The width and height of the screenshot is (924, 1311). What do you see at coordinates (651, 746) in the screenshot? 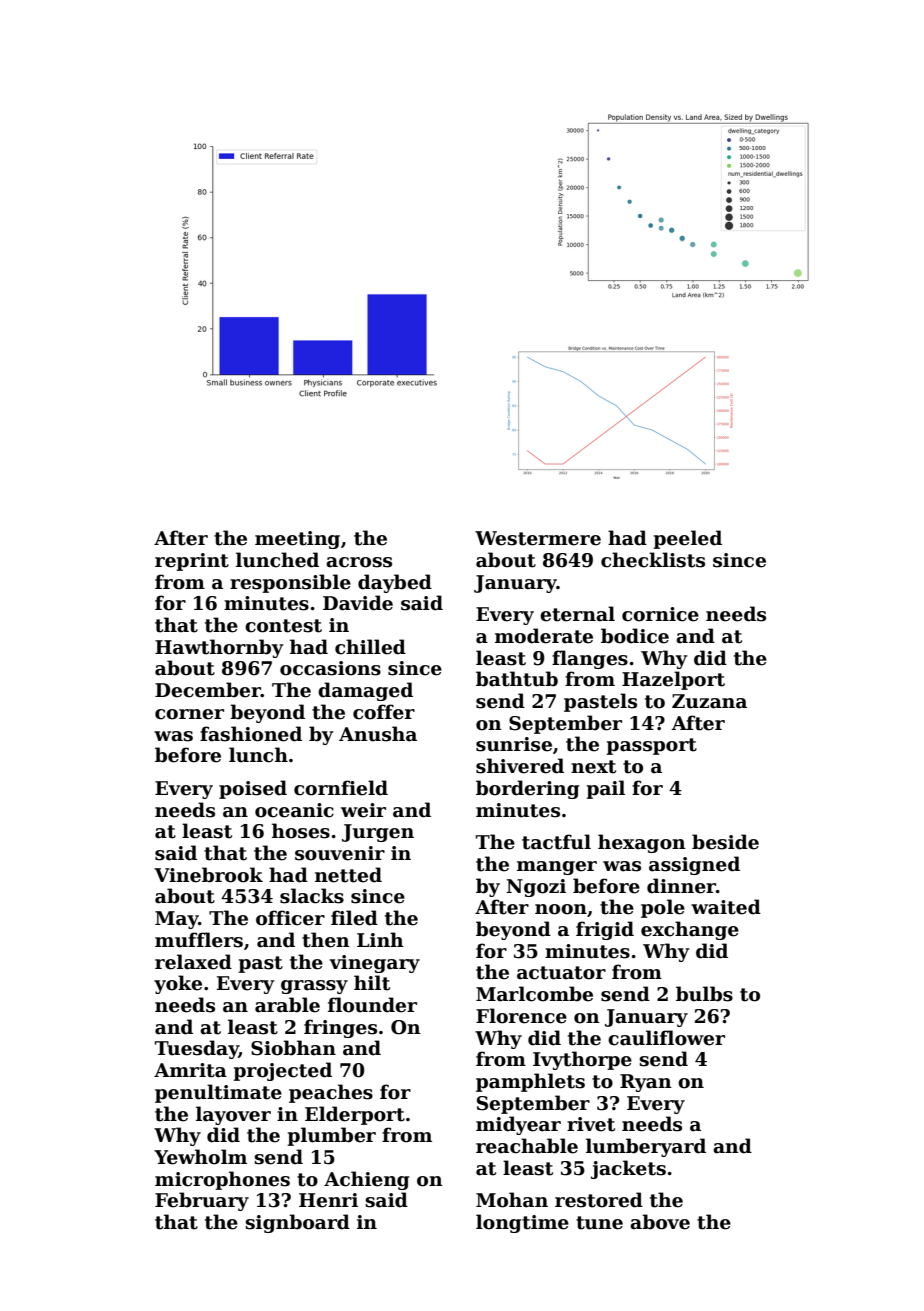
I see `passport` at bounding box center [651, 746].
